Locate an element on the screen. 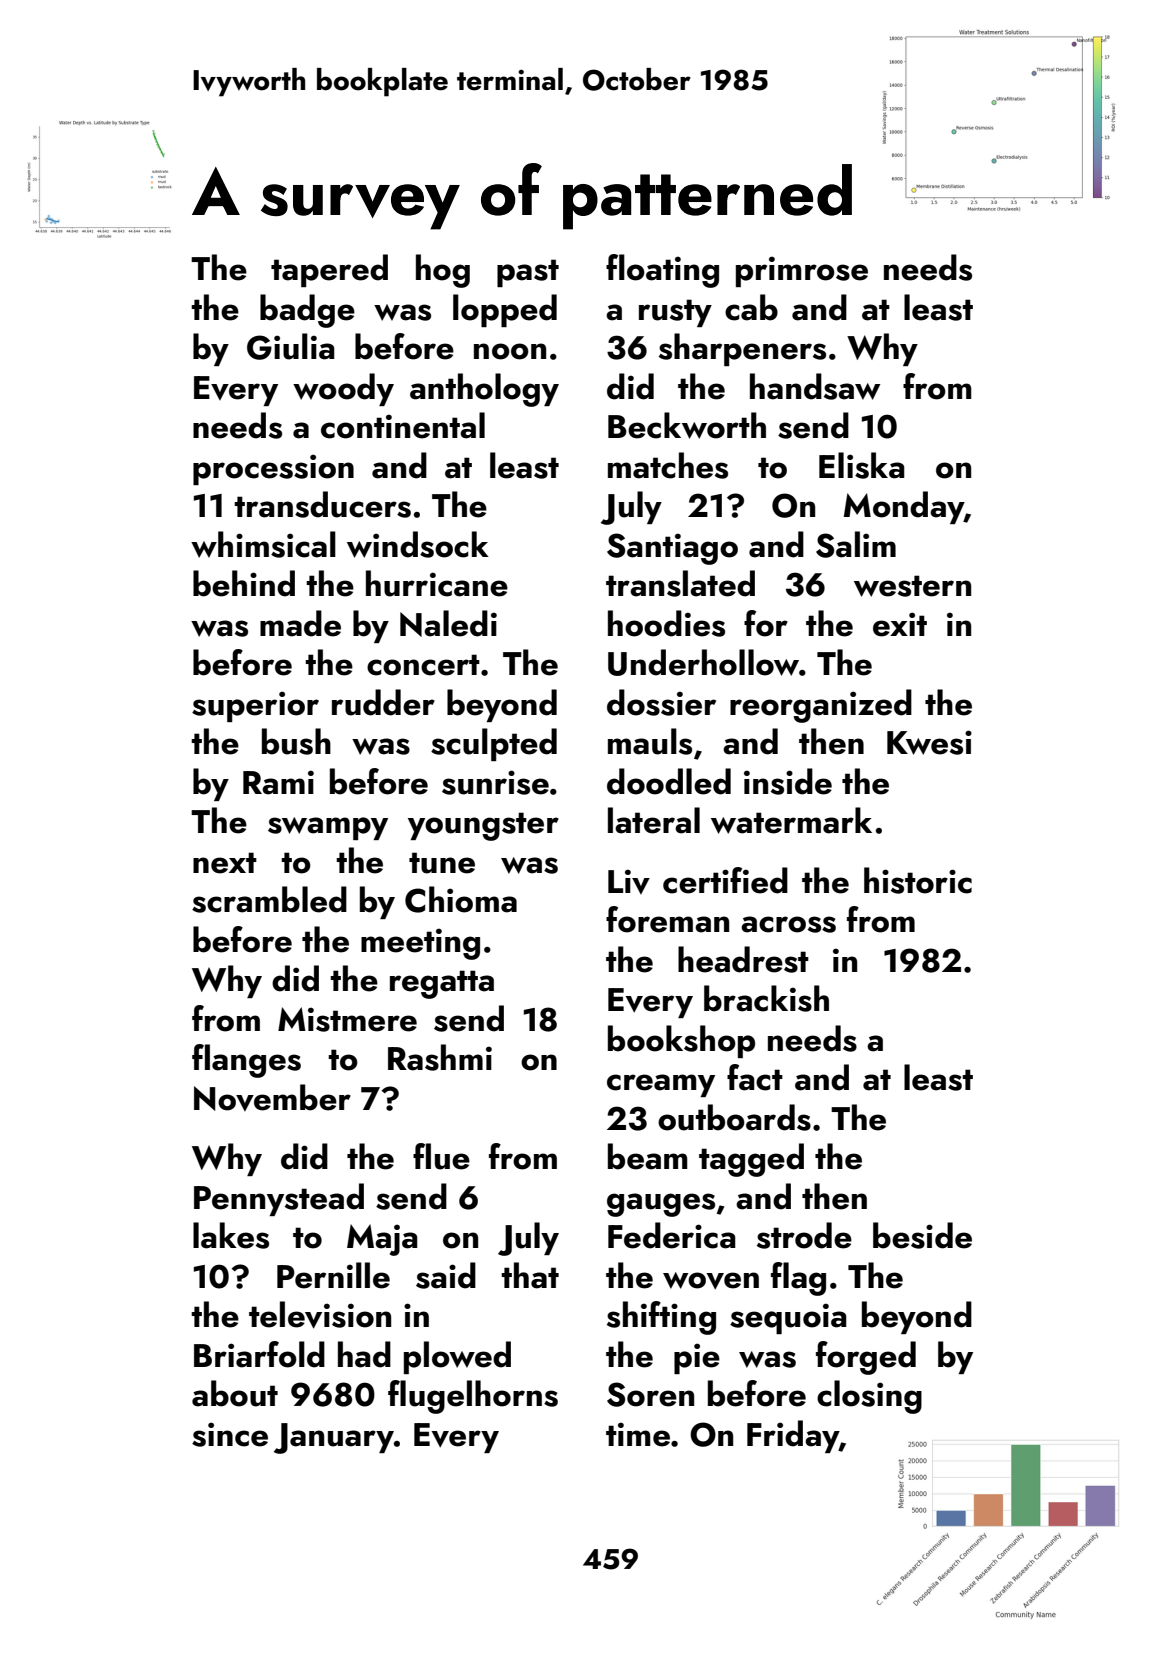 This screenshot has height=1654, width=1165. television is located at coordinates (320, 1315).
